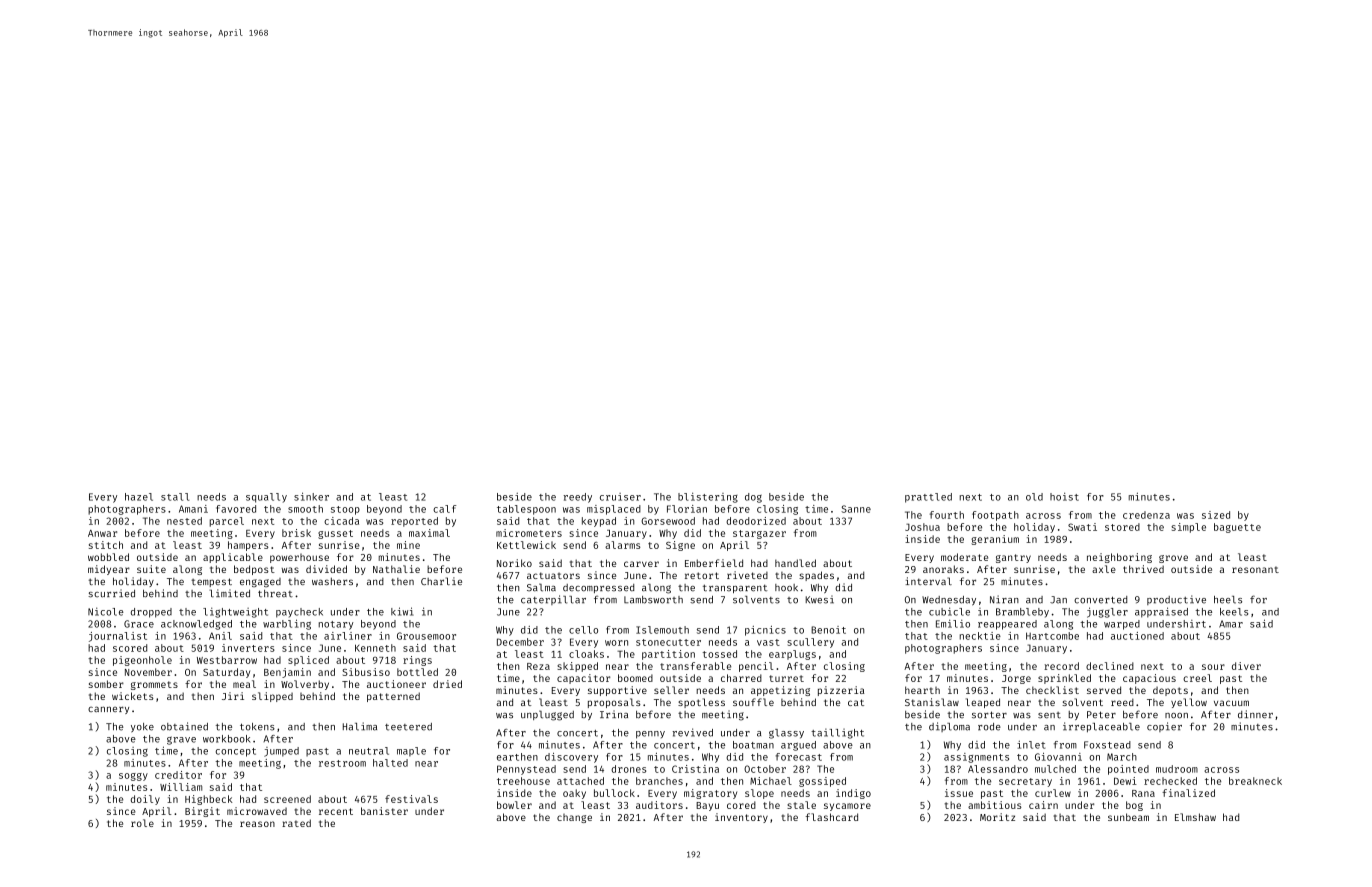 The width and height of the page is (1372, 887). What do you see at coordinates (142, 823) in the page?
I see `role` at bounding box center [142, 823].
